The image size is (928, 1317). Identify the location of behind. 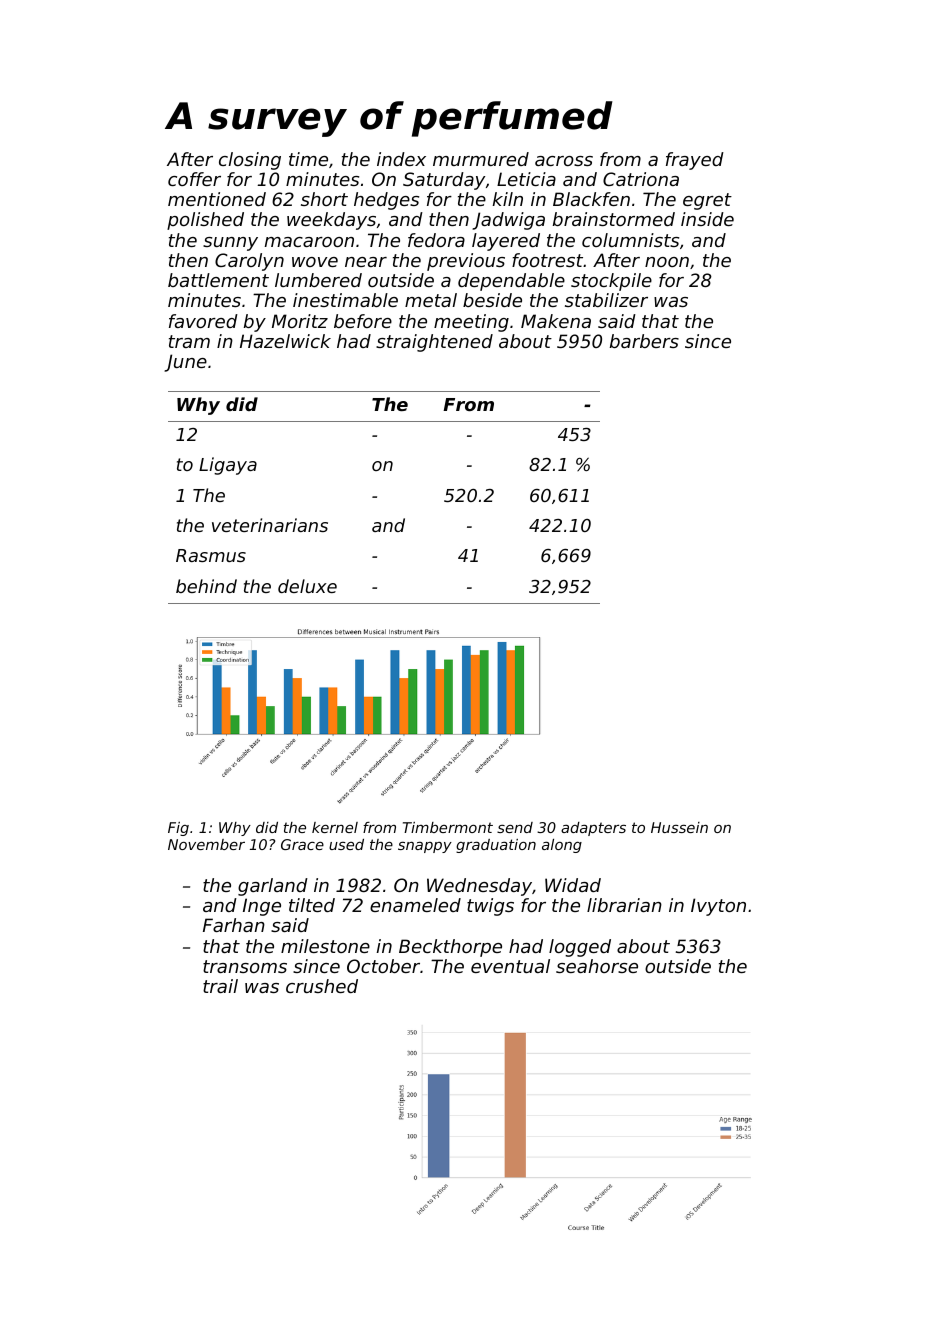
(206, 586).
